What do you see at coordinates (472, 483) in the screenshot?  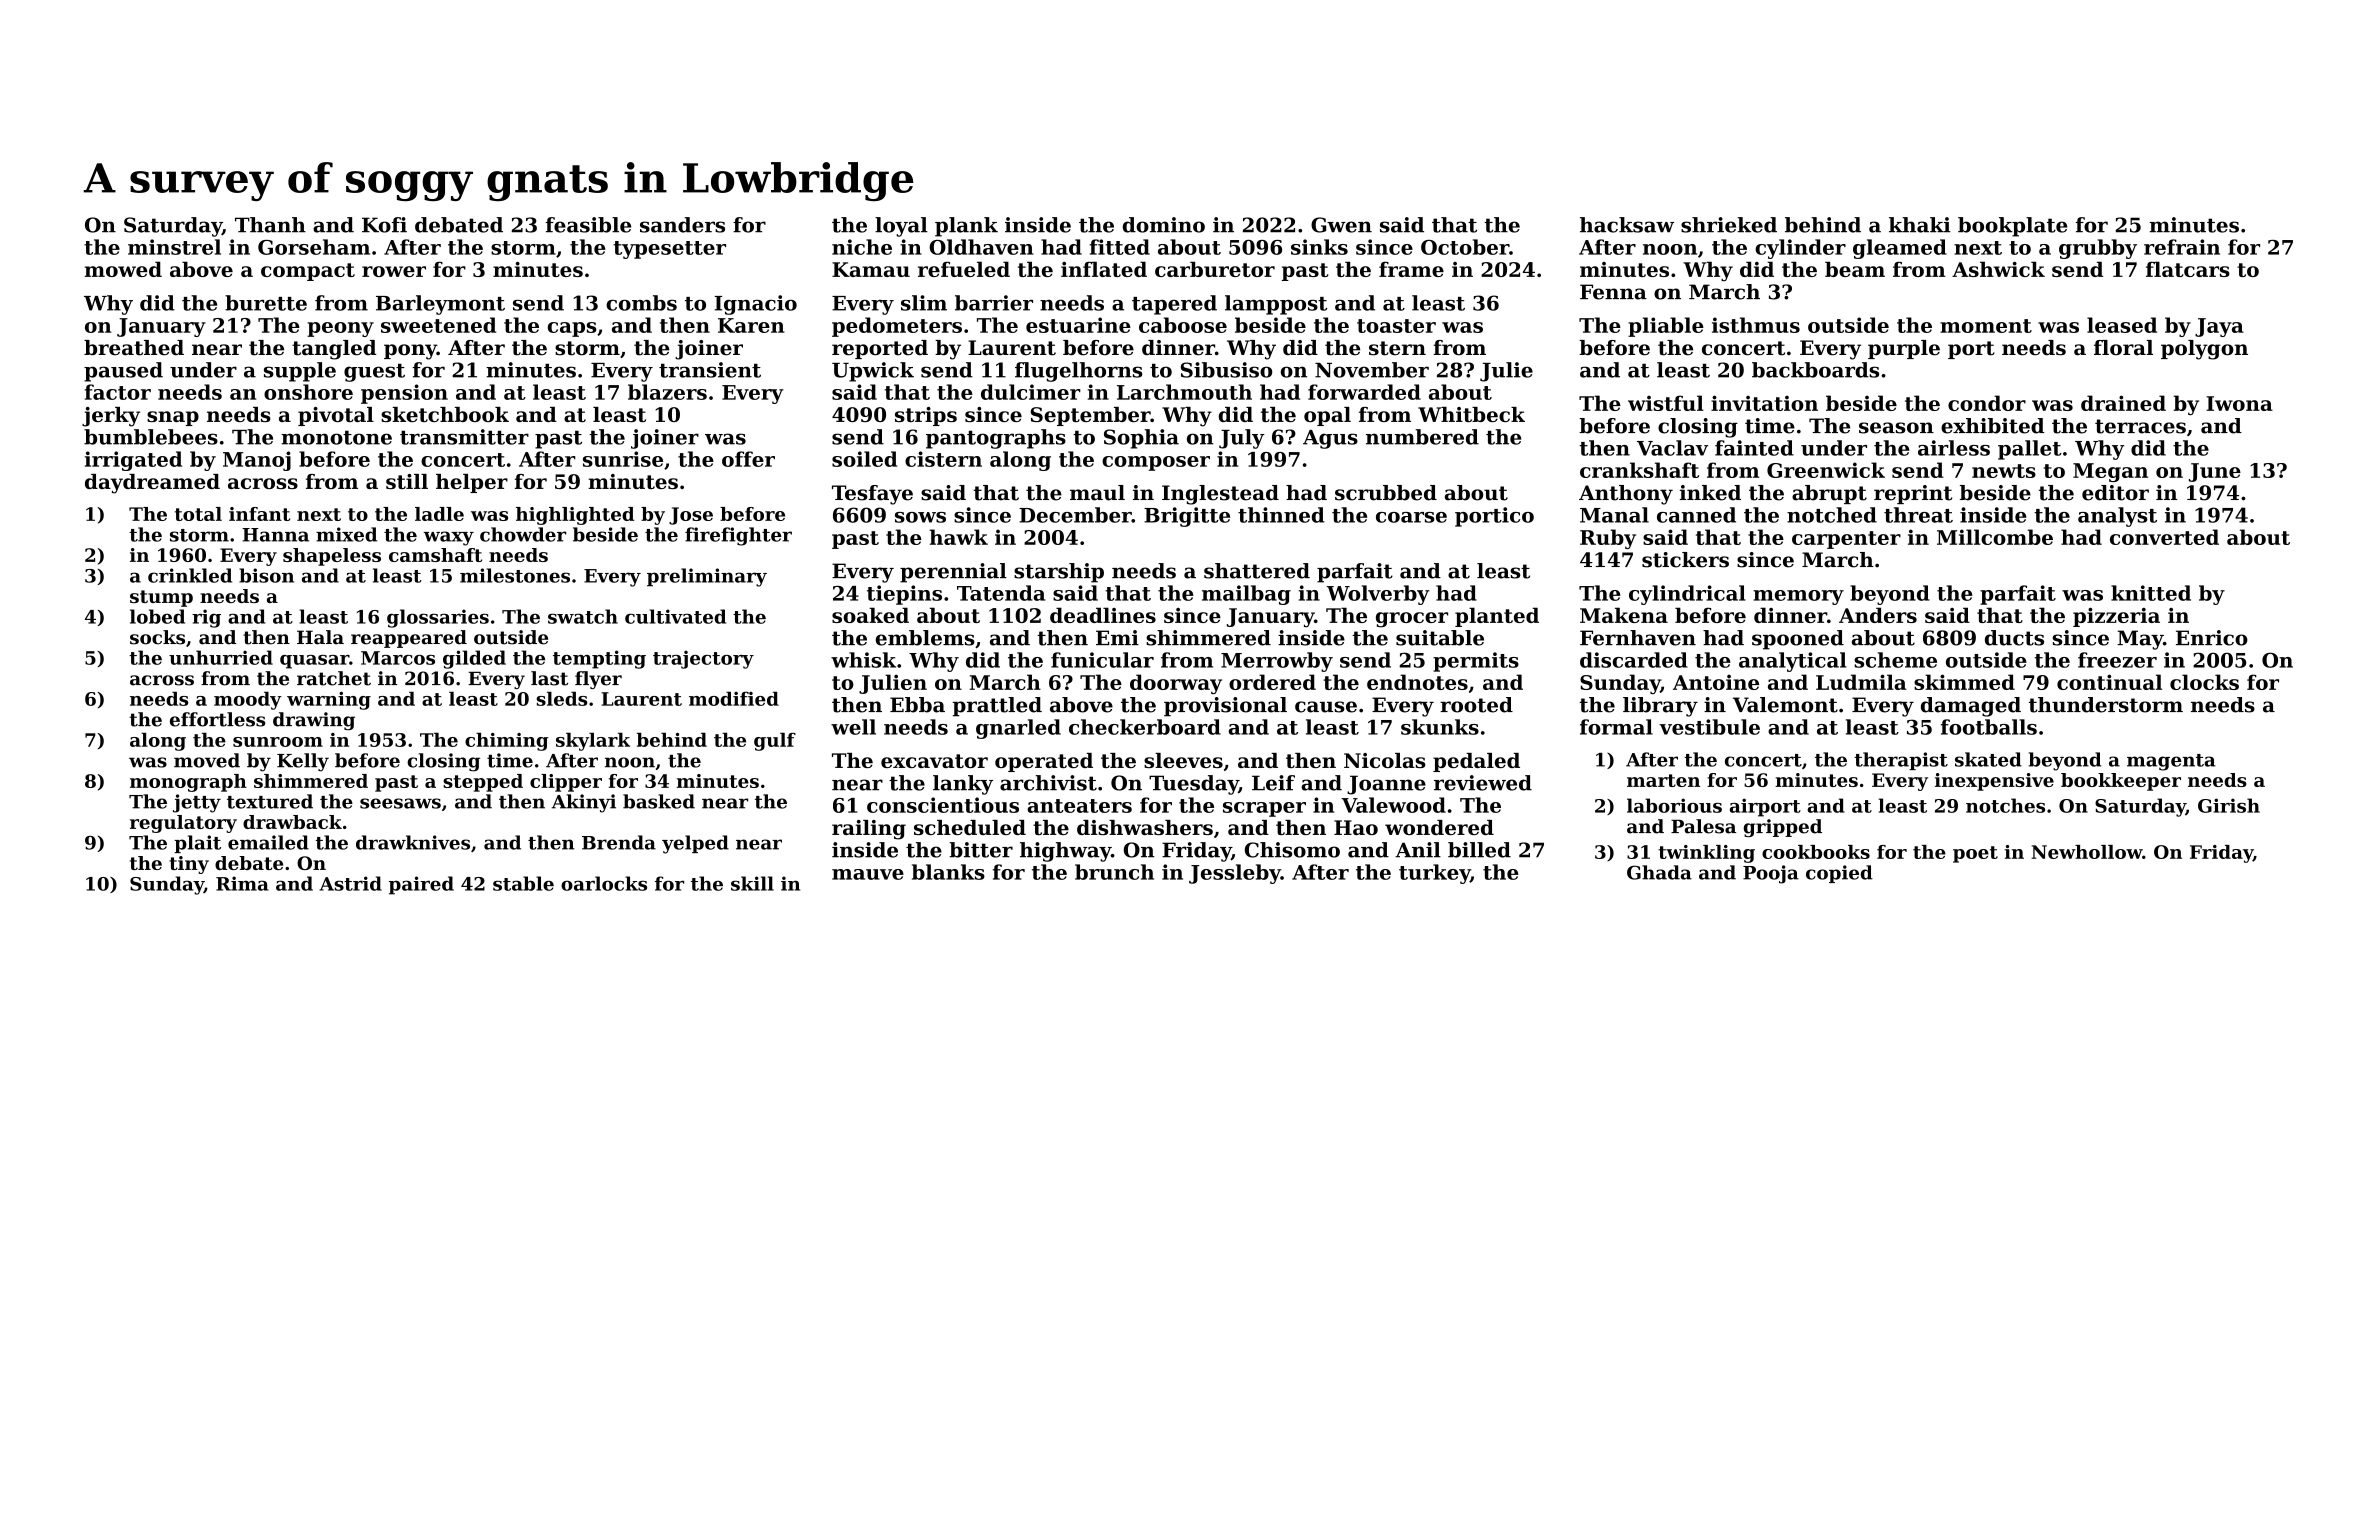 I see `helper` at bounding box center [472, 483].
